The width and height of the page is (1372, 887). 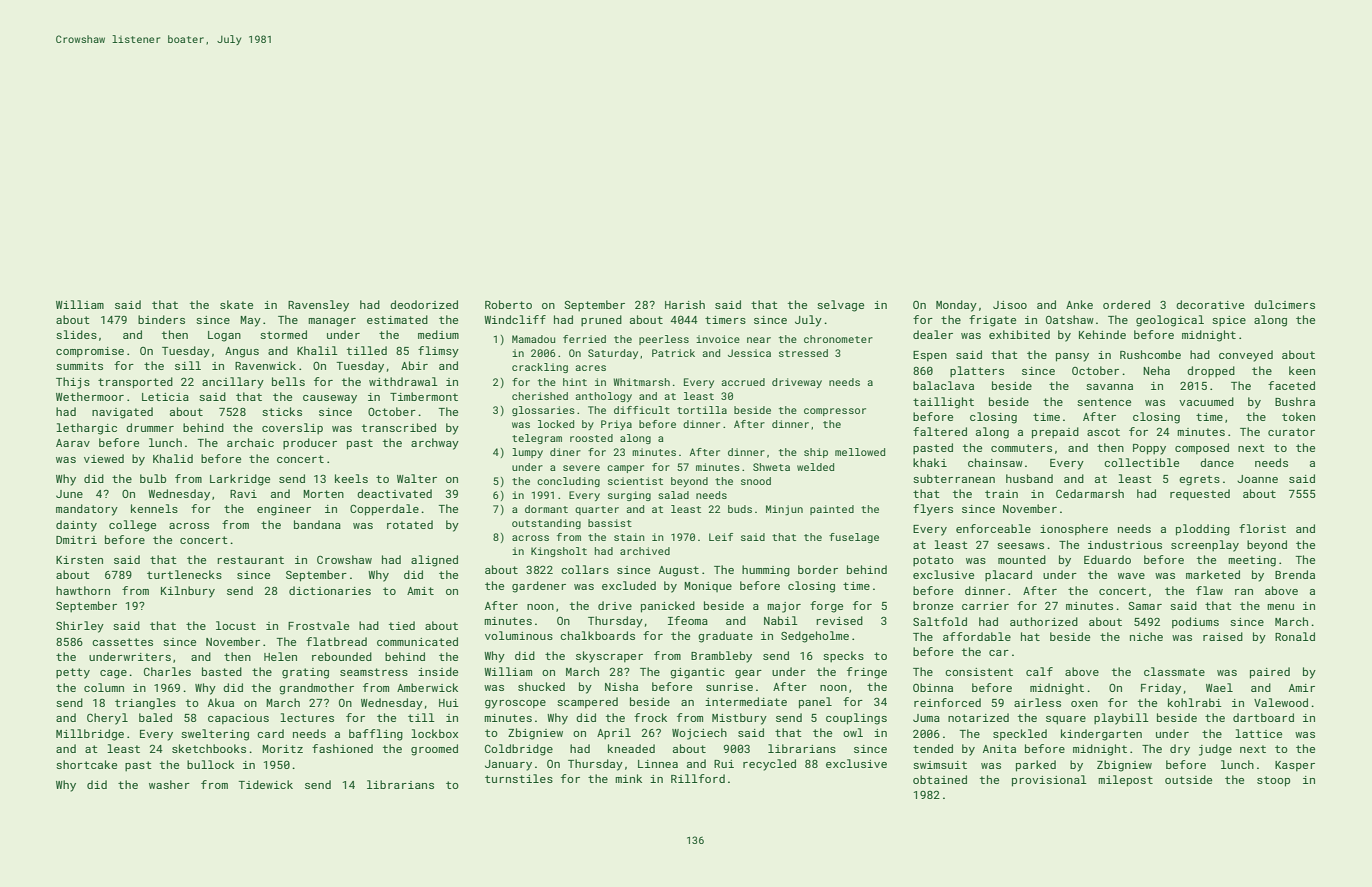 I want to click on potato, so click(x=933, y=561).
